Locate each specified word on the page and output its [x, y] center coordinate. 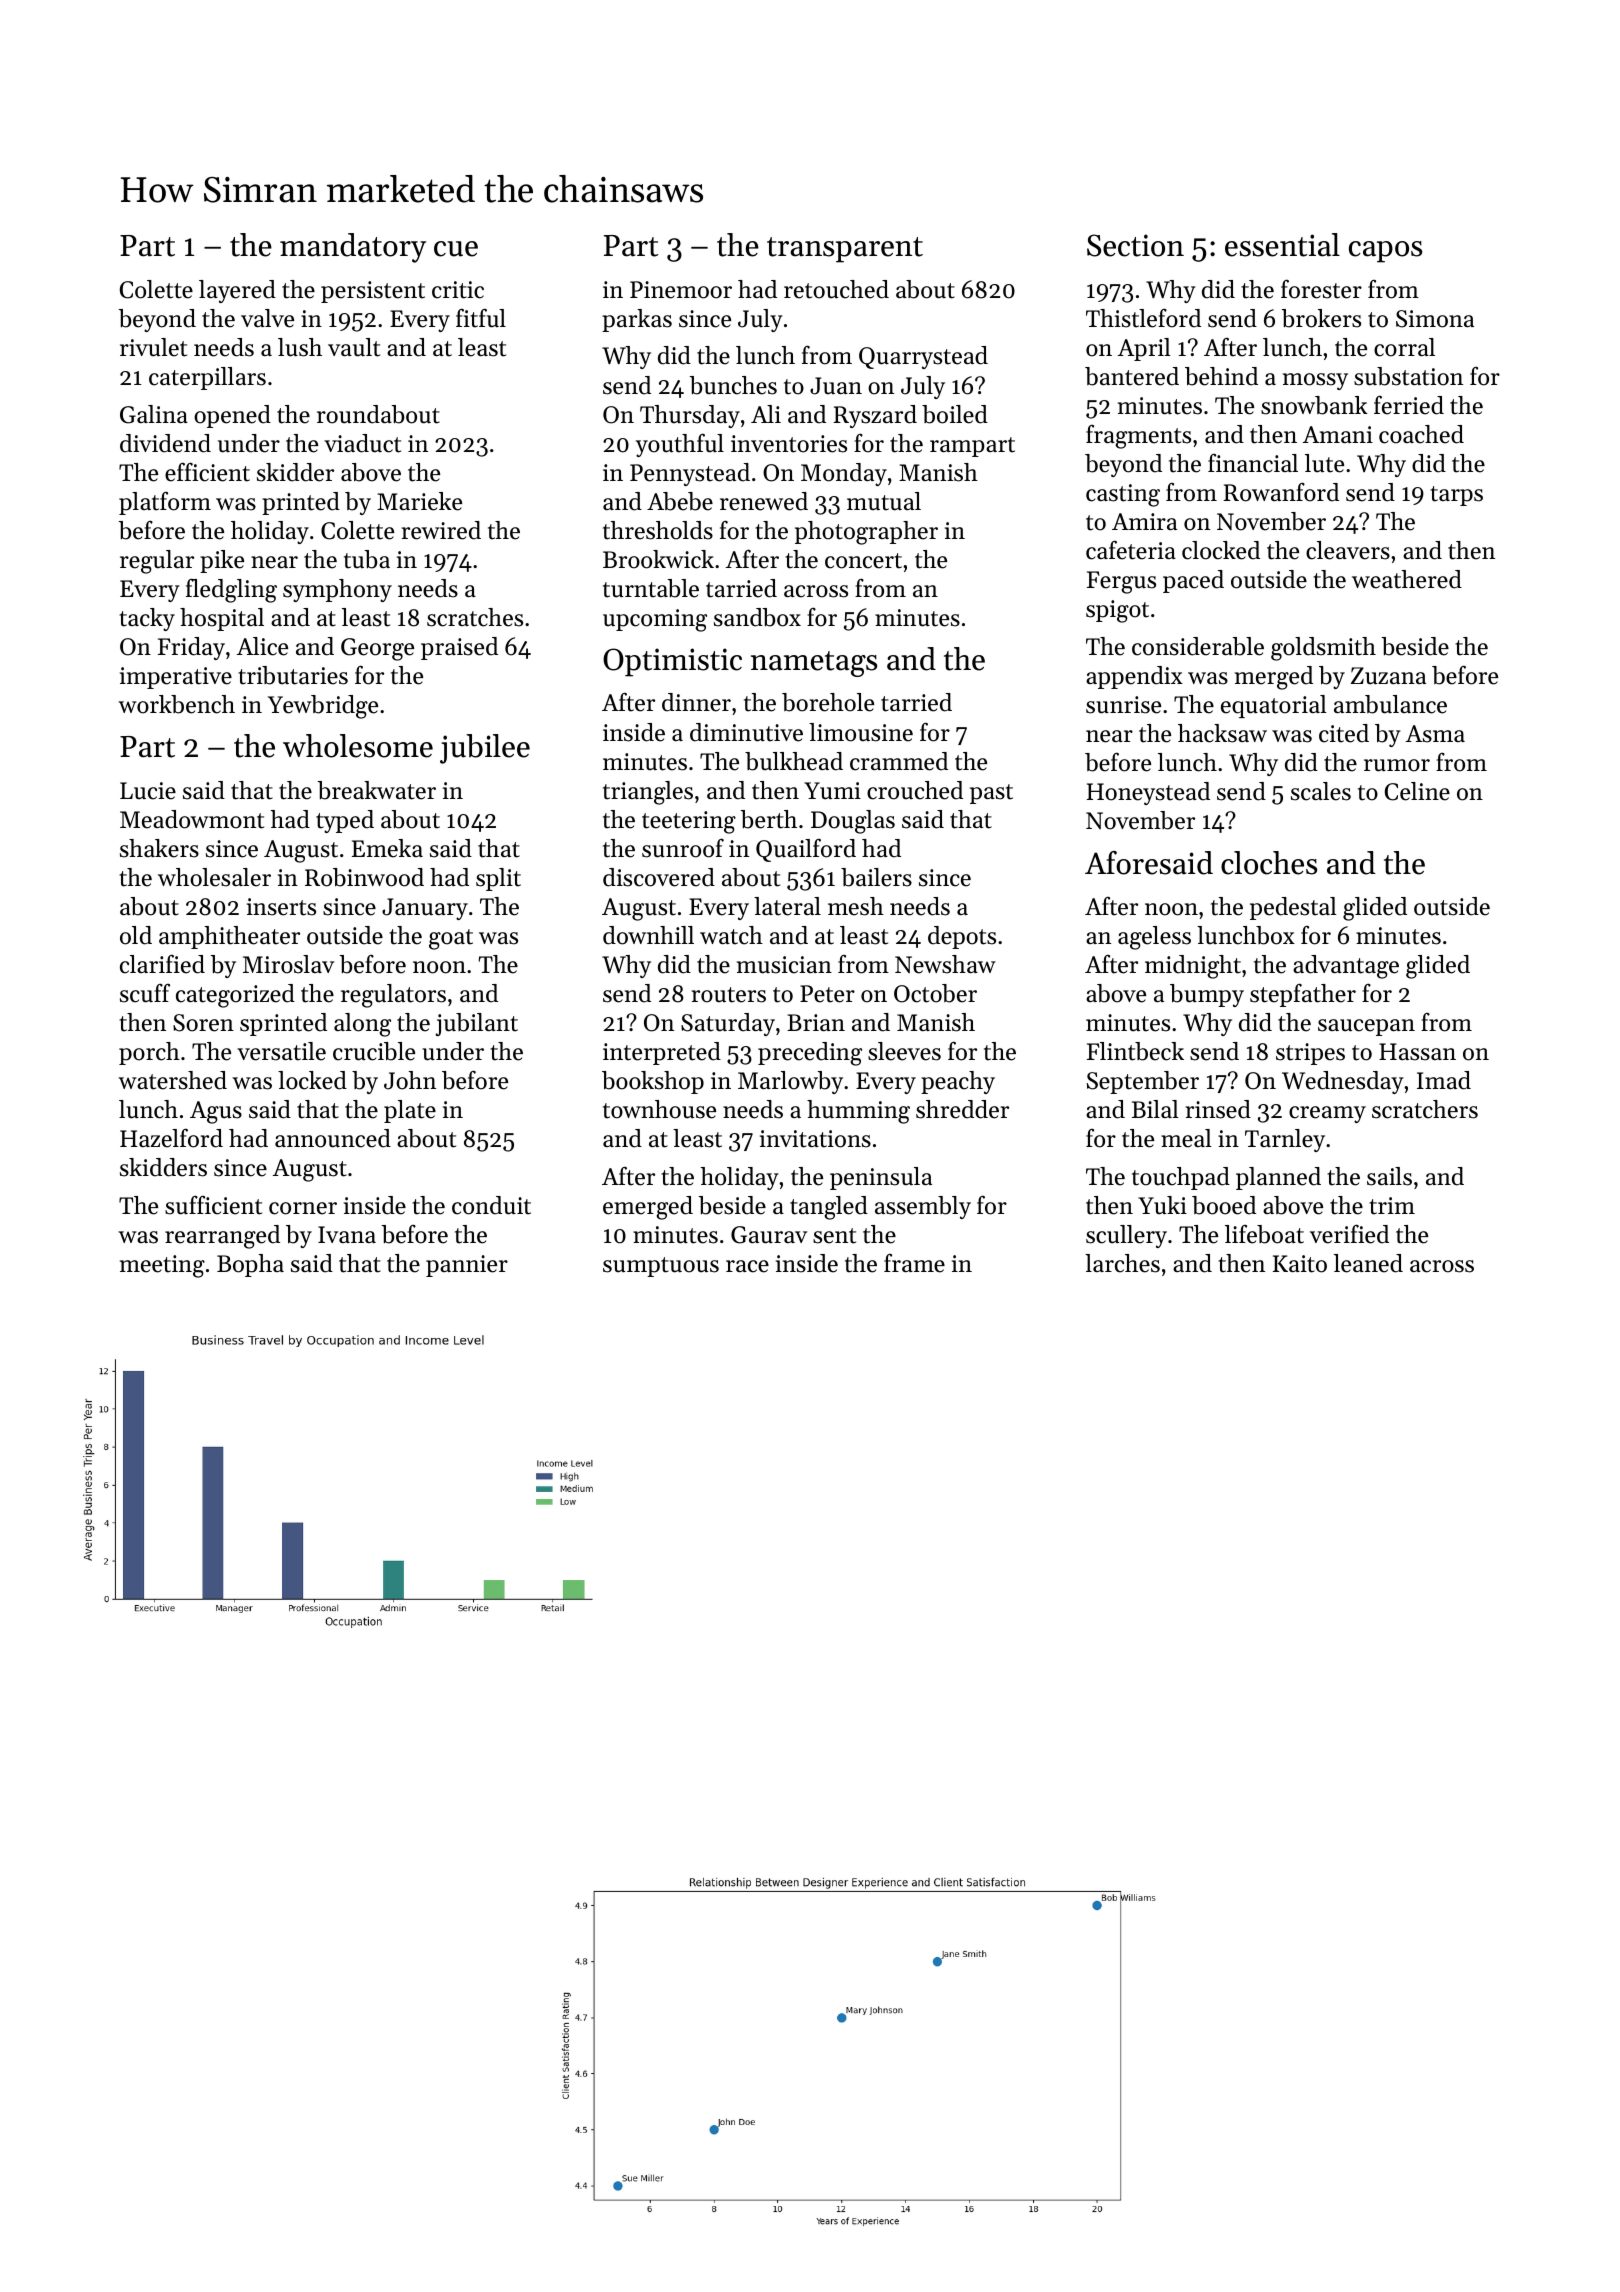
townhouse [659, 1109]
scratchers [1425, 1109]
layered [237, 291]
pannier [467, 1266]
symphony [337, 590]
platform [165, 503]
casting [1123, 495]
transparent [845, 250]
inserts [281, 907]
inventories [789, 444]
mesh [856, 906]
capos [1385, 252]
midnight [1193, 967]
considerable [1198, 646]
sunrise [1123, 705]
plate [410, 1111]
